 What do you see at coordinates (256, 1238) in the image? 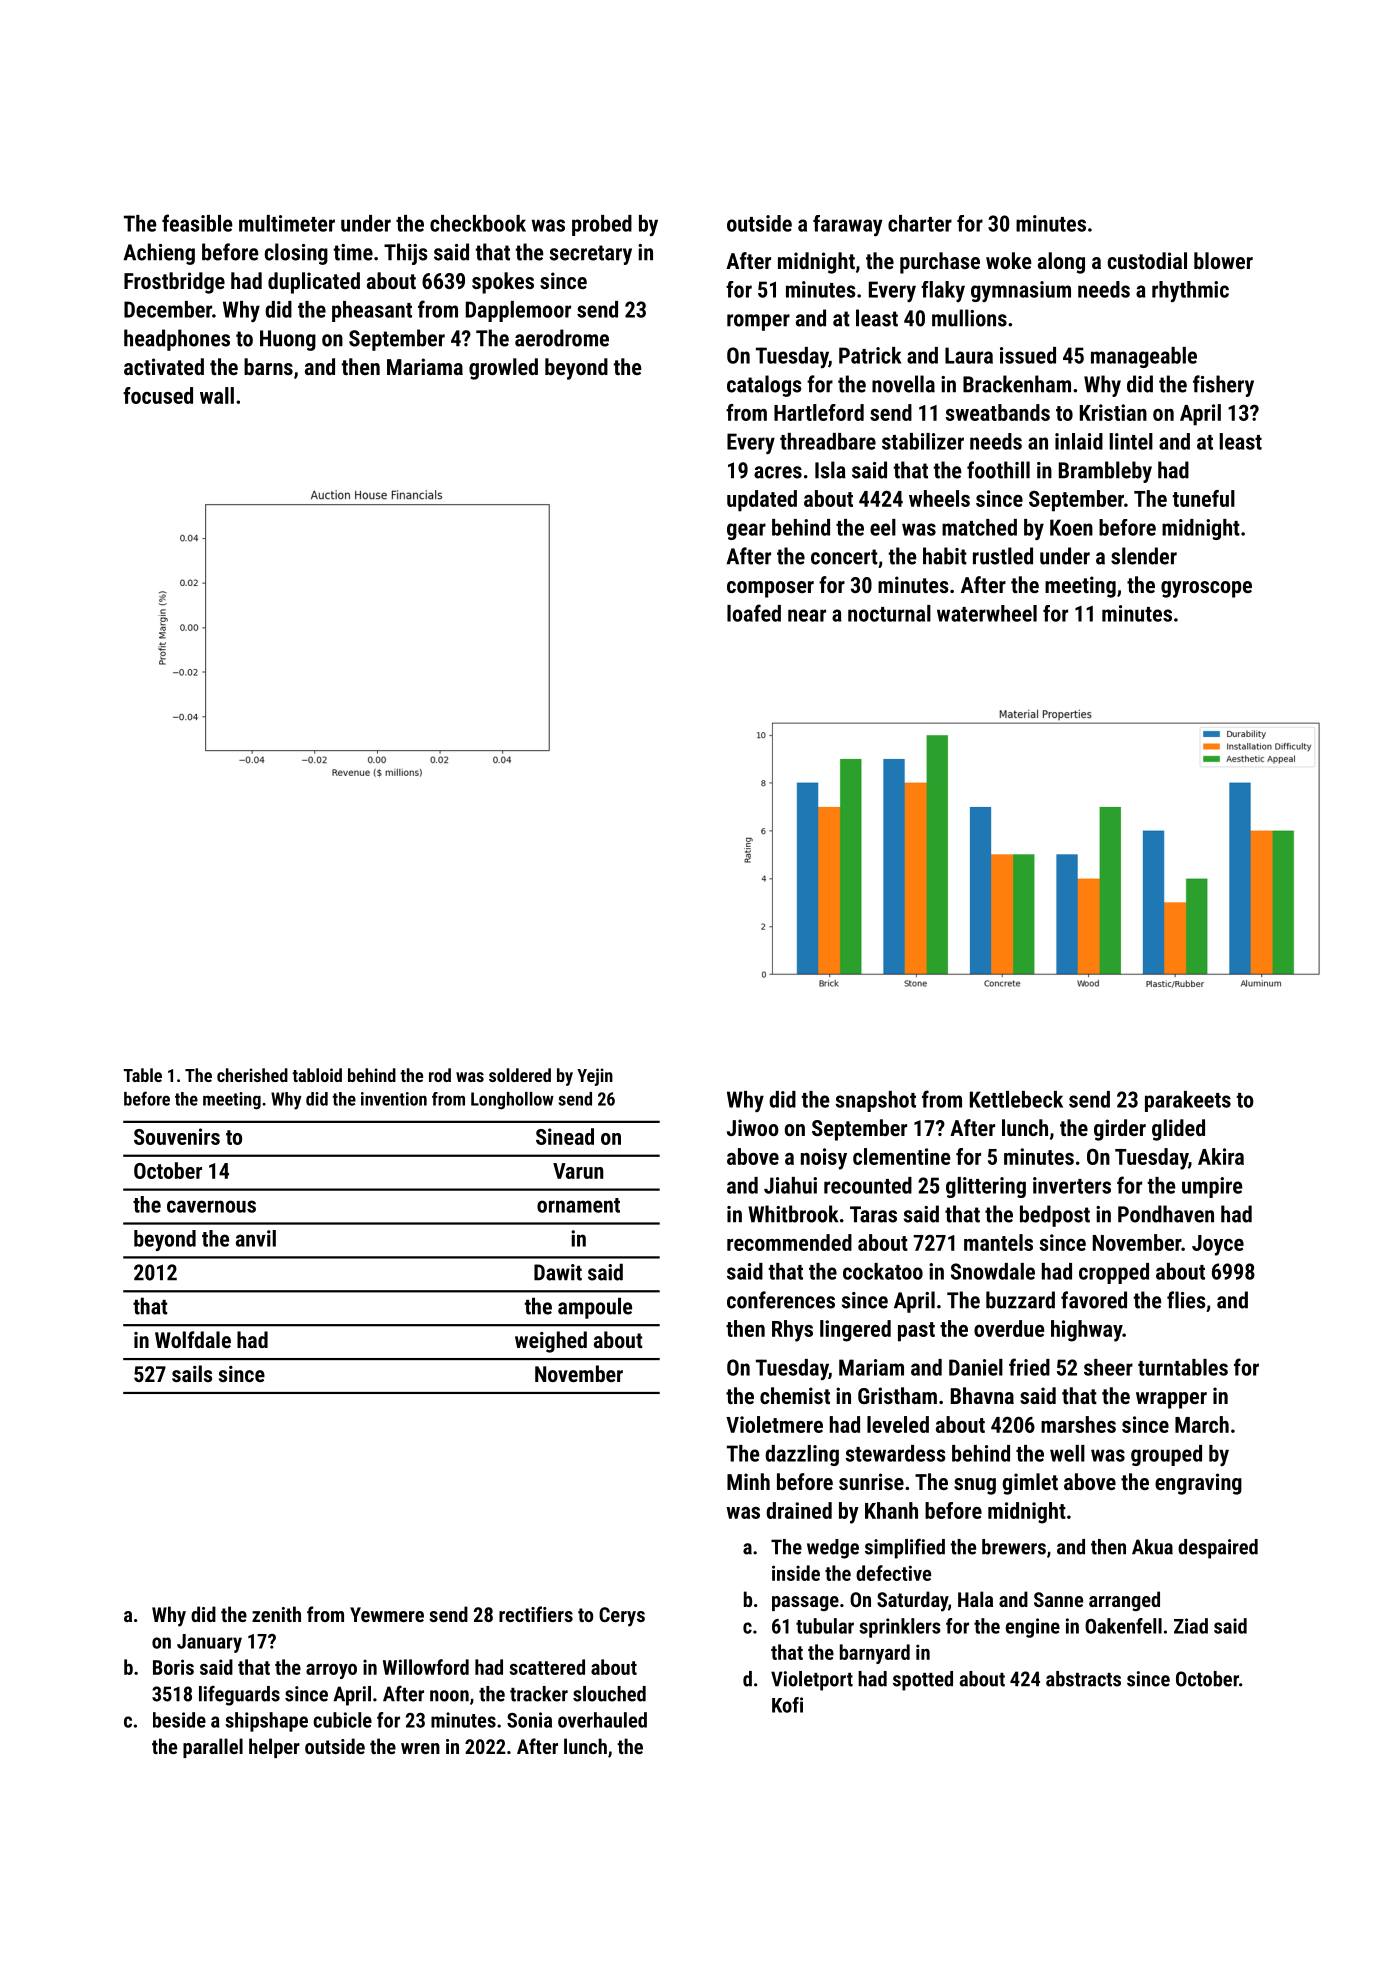
I see `anvil` at bounding box center [256, 1238].
